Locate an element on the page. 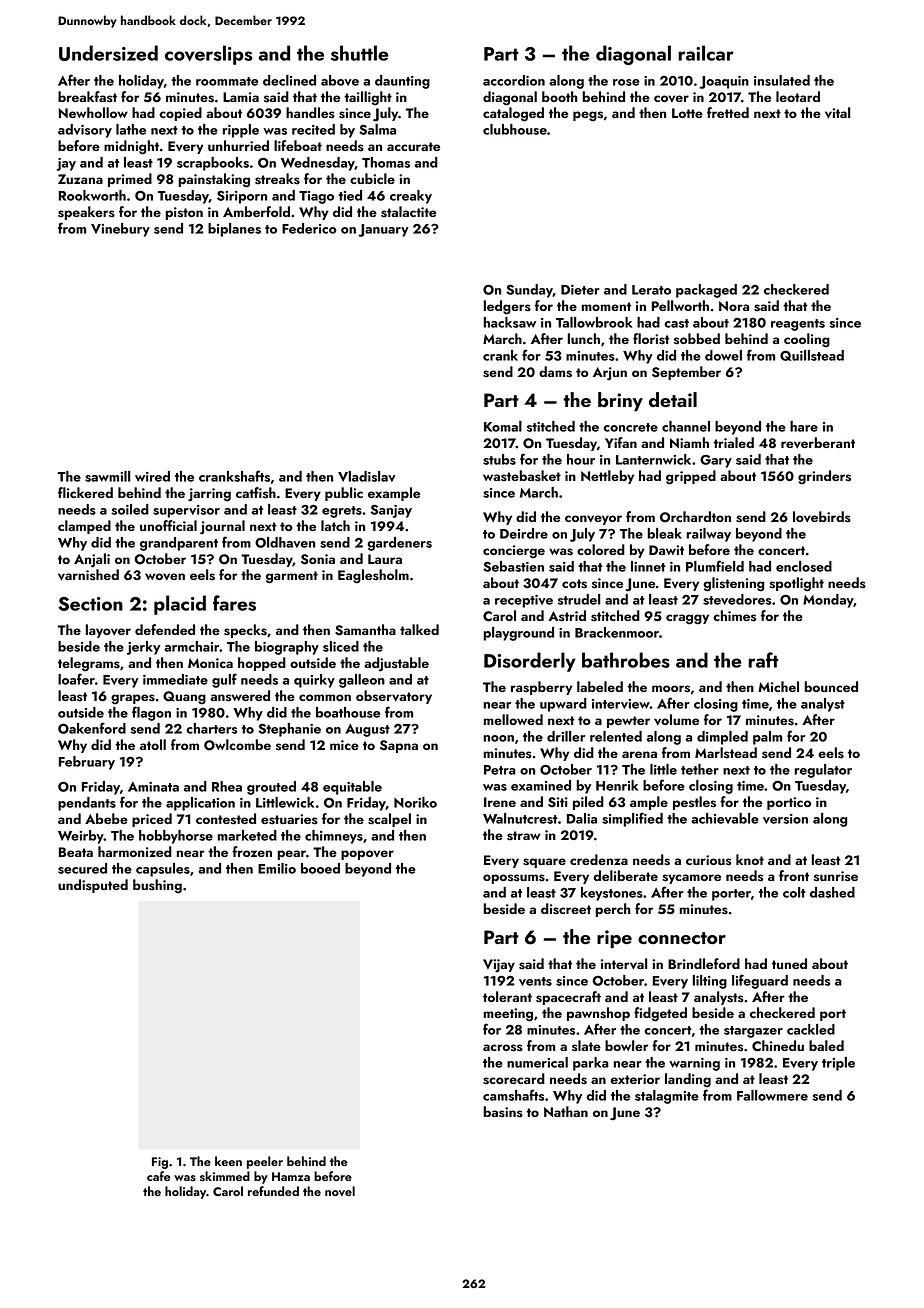 The image size is (924, 1308). refunded is located at coordinates (273, 1191).
